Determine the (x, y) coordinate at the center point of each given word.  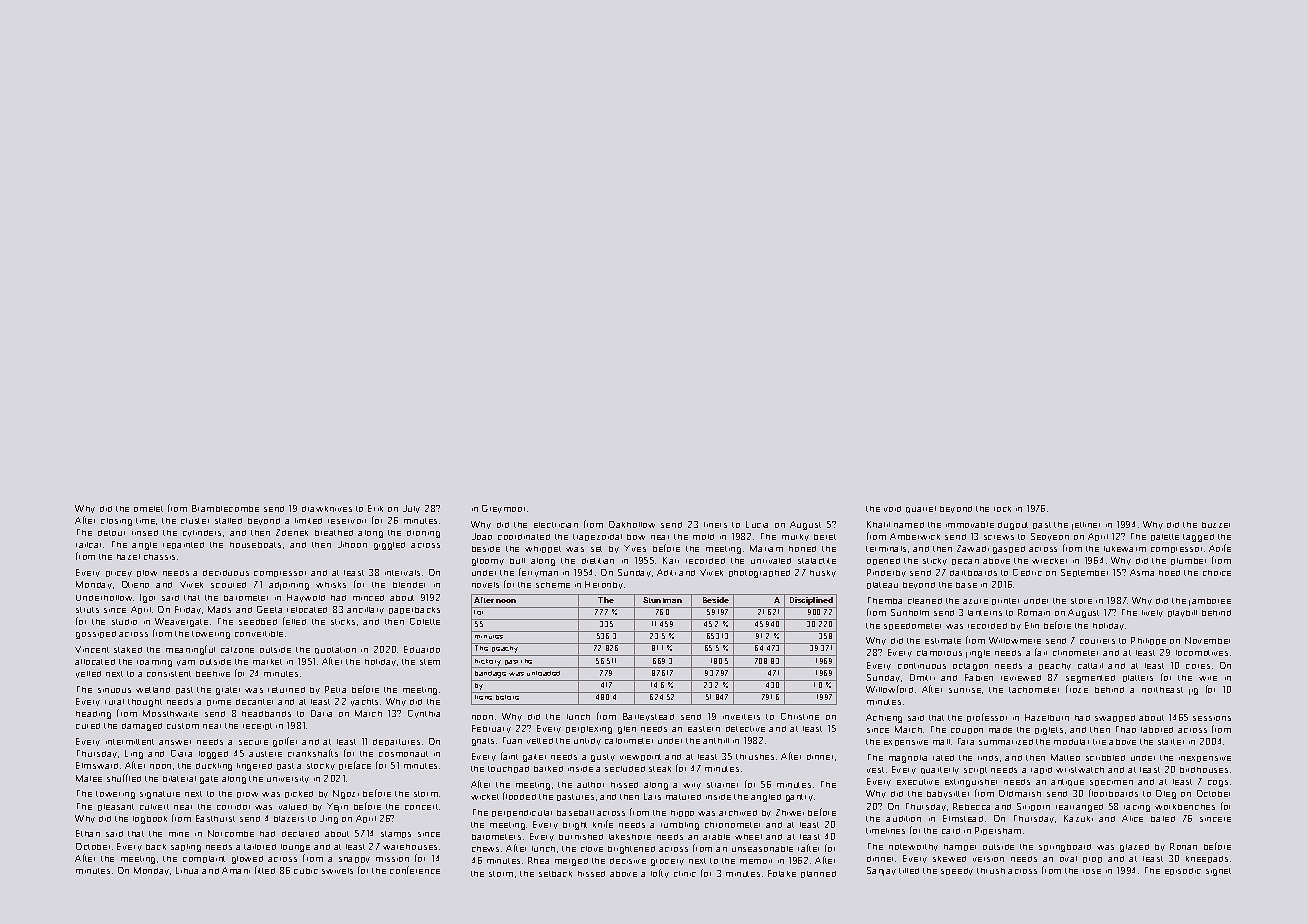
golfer (285, 742)
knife (603, 824)
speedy (957, 871)
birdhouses (1204, 770)
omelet (148, 509)
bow (636, 537)
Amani (236, 870)
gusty (603, 758)
